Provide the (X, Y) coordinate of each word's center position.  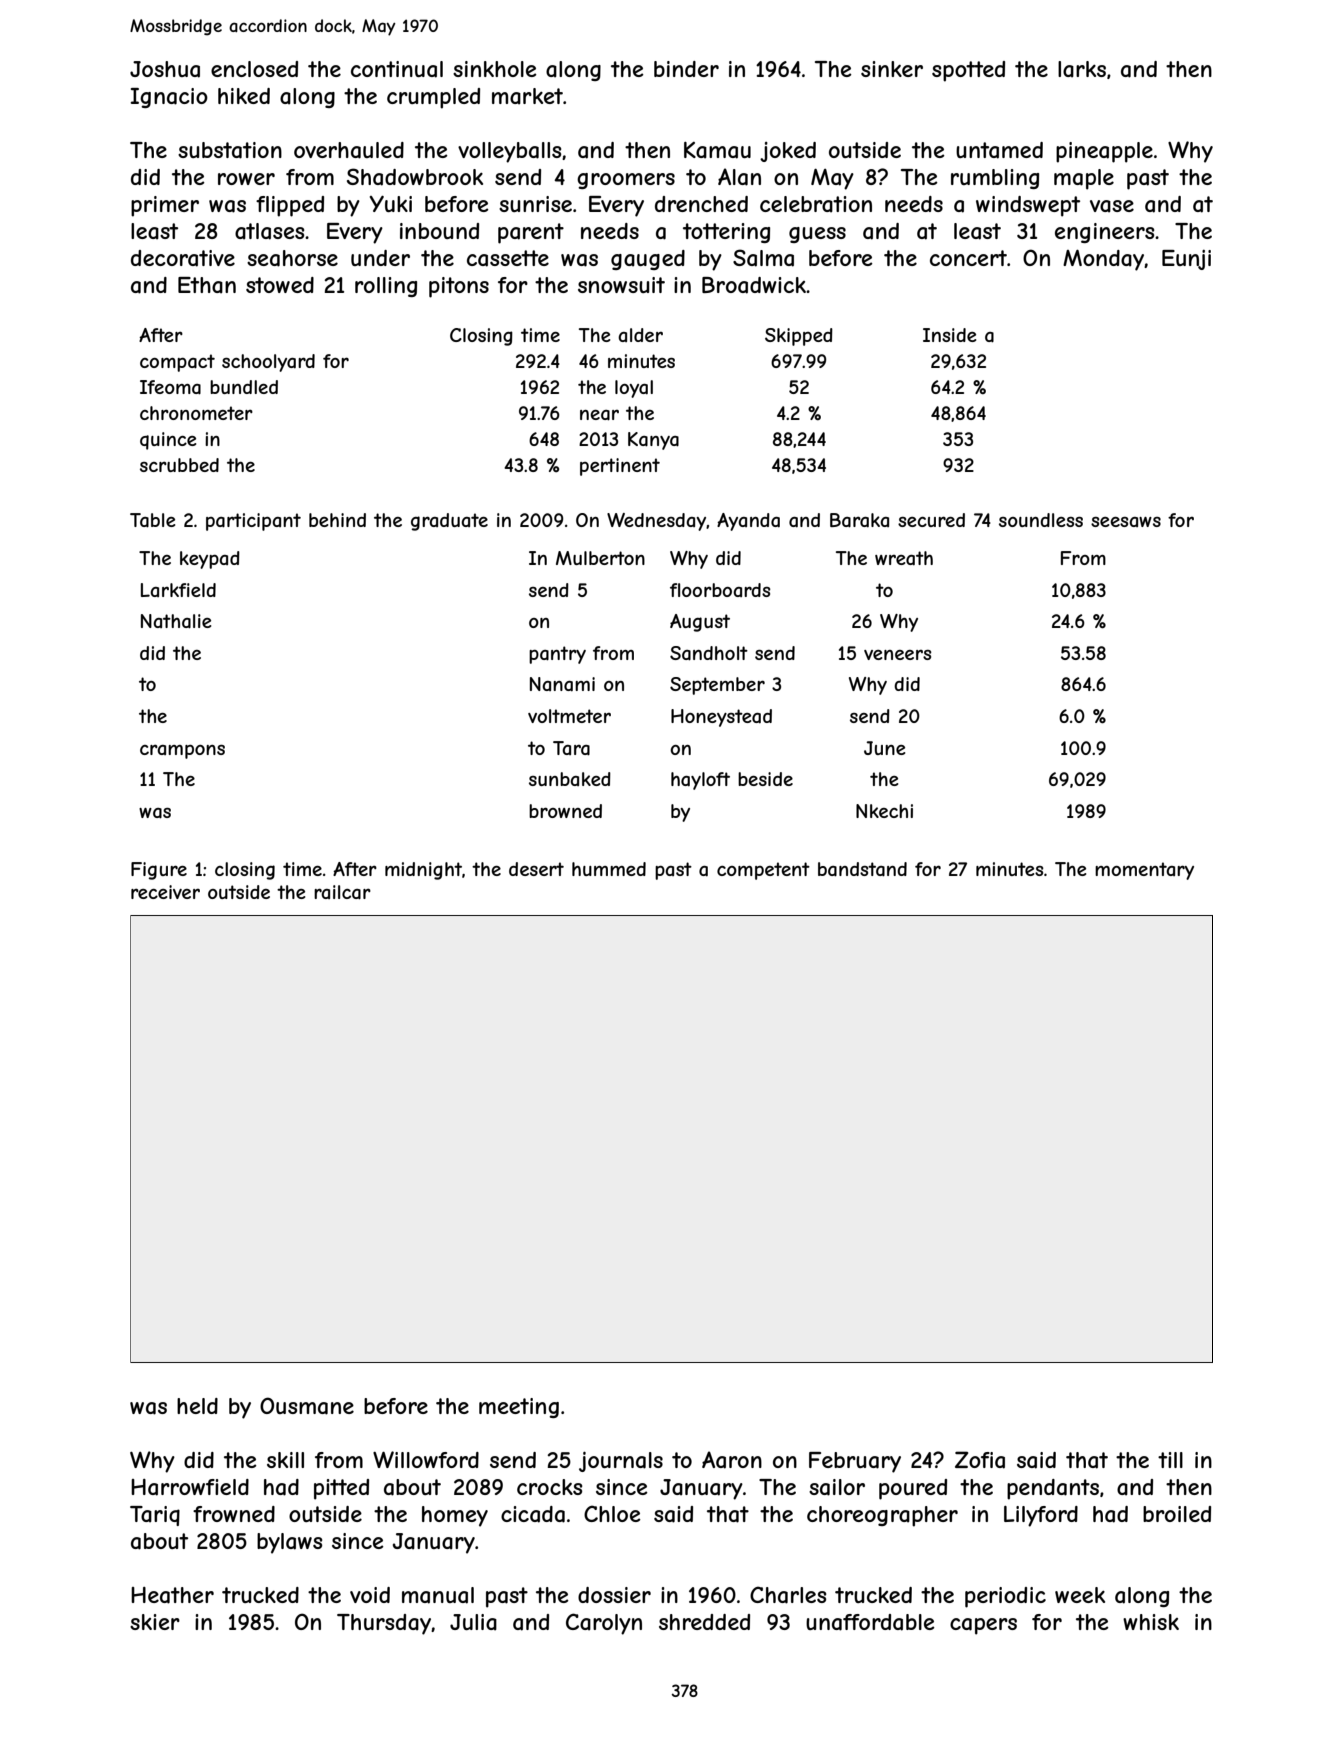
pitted (341, 1489)
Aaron (732, 1460)
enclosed (254, 69)
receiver (165, 892)
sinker (892, 69)
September (717, 686)
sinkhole (495, 69)
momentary (1144, 871)
